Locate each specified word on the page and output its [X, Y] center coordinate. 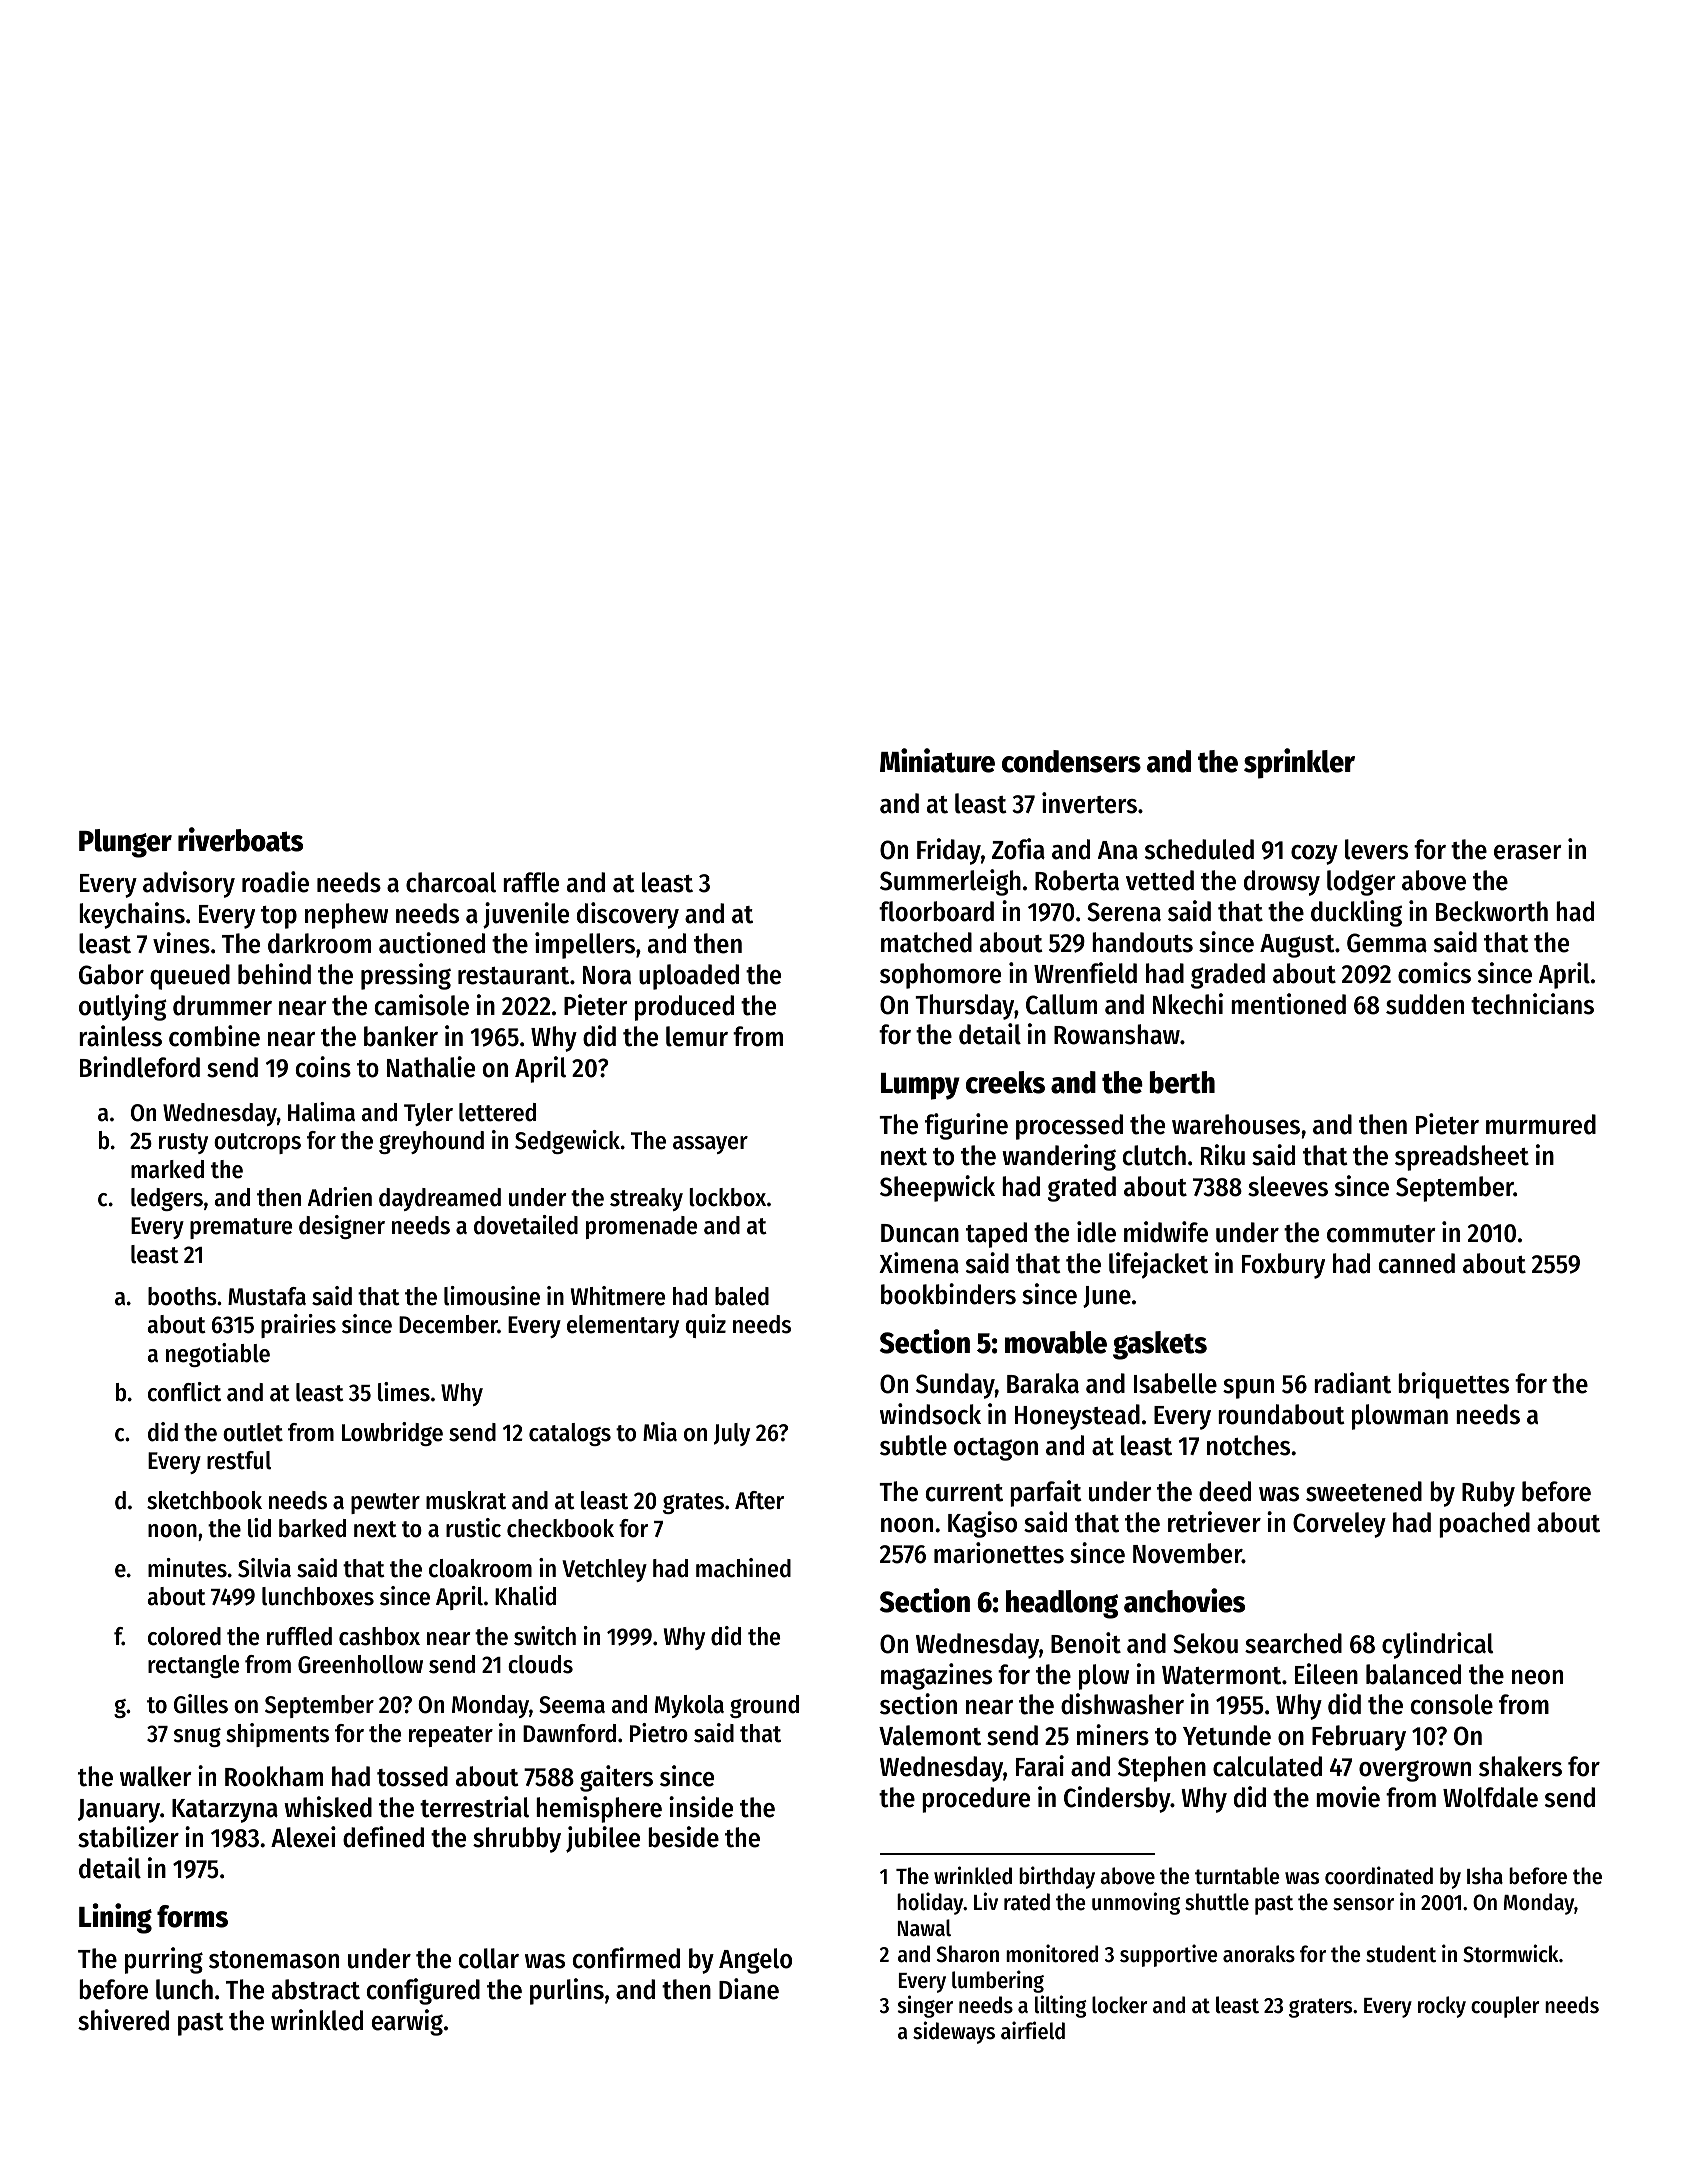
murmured [1541, 1124]
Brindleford [140, 1067]
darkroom [319, 943]
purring [164, 1960]
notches [1248, 1445]
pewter [385, 1503]
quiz [706, 1326]
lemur [697, 1036]
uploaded [689, 977]
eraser [1528, 852]
